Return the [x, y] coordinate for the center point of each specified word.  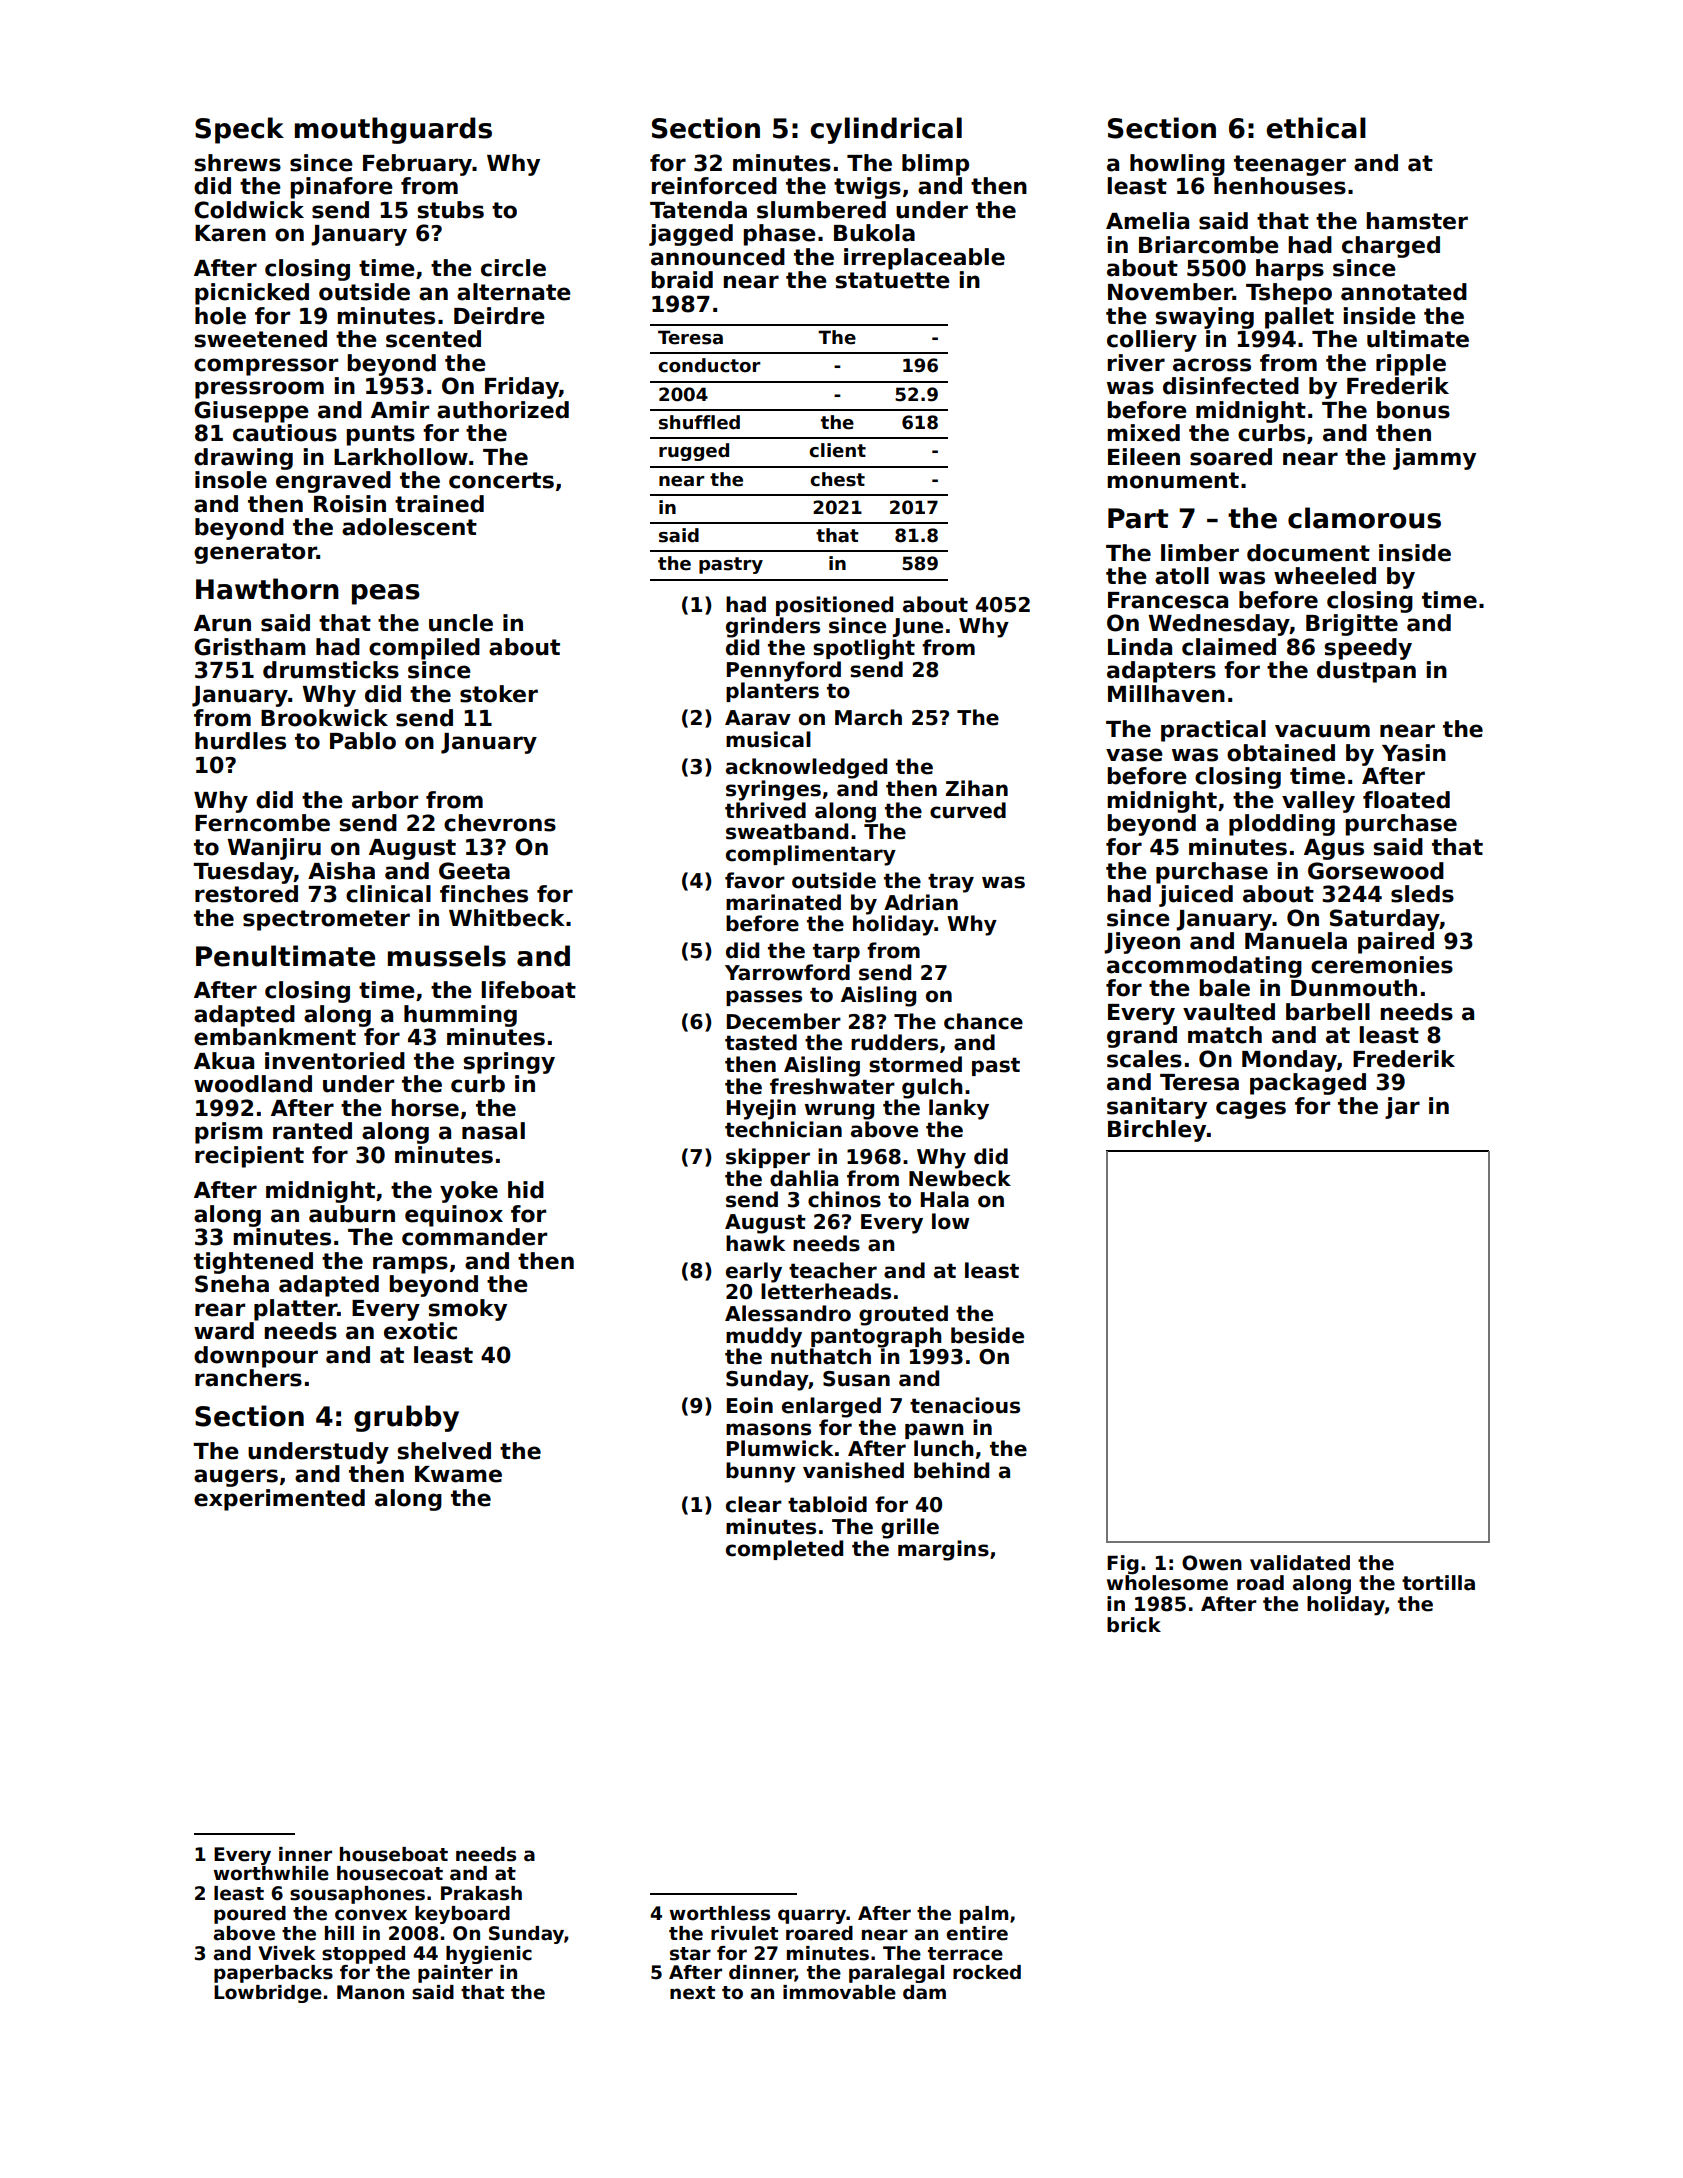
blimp [935, 165]
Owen [1212, 1563]
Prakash [481, 1893]
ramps [410, 1265]
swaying [1204, 318]
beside [987, 1335]
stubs [450, 210]
